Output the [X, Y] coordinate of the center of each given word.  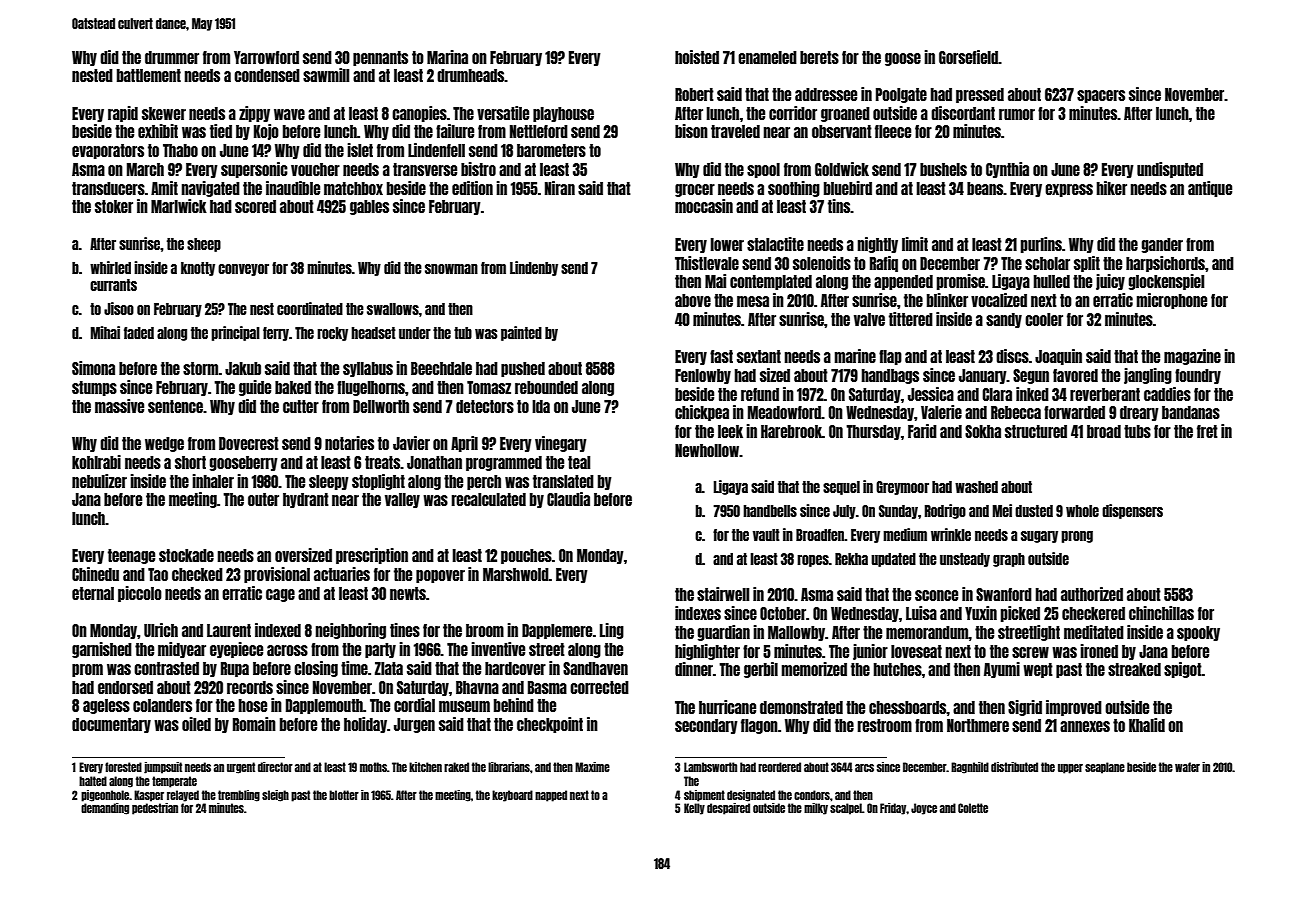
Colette [973, 808]
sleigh [275, 796]
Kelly [694, 809]
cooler [1044, 319]
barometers [551, 150]
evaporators [108, 151]
